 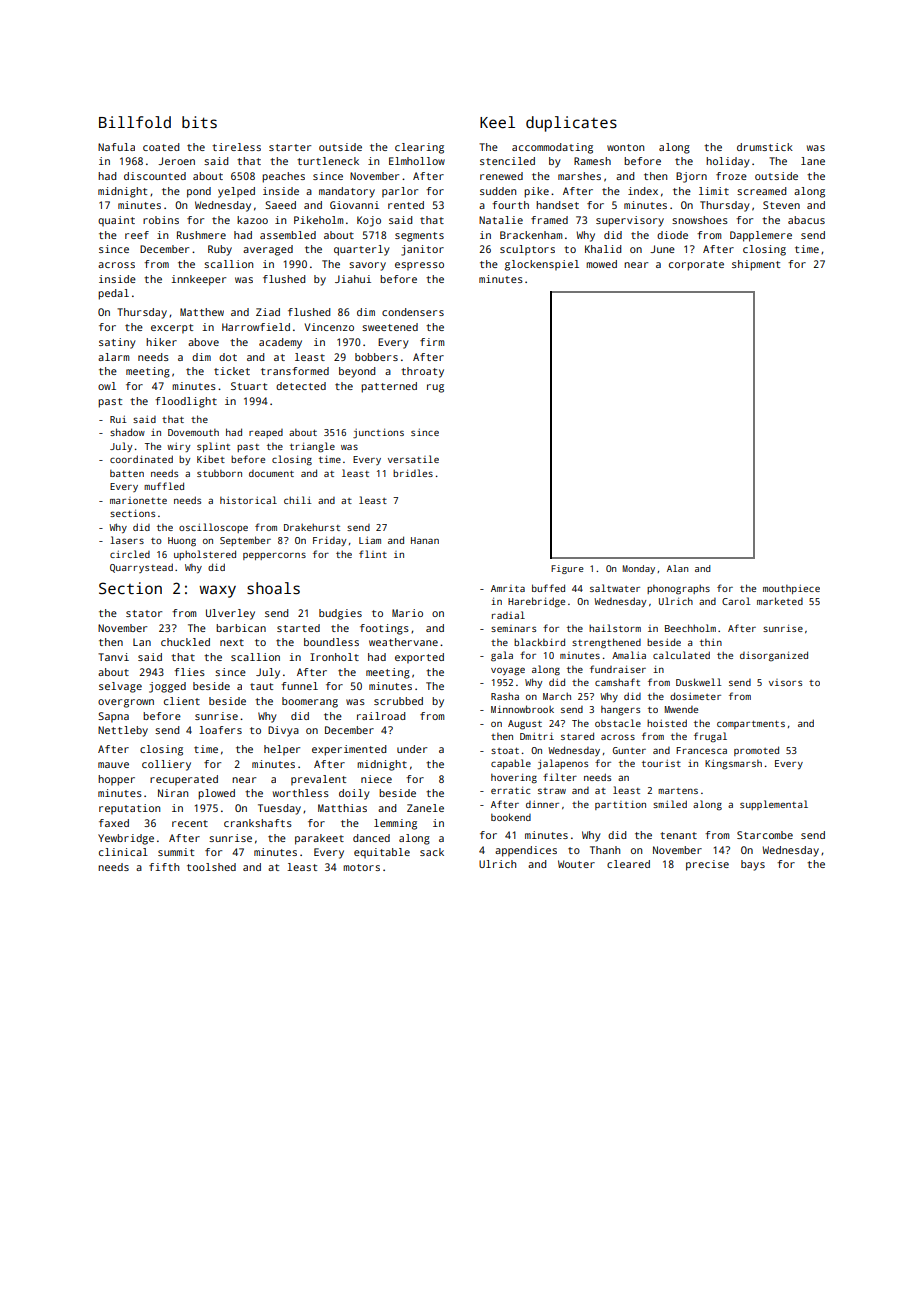 What do you see at coordinates (628, 864) in the screenshot?
I see `cleared` at bounding box center [628, 864].
